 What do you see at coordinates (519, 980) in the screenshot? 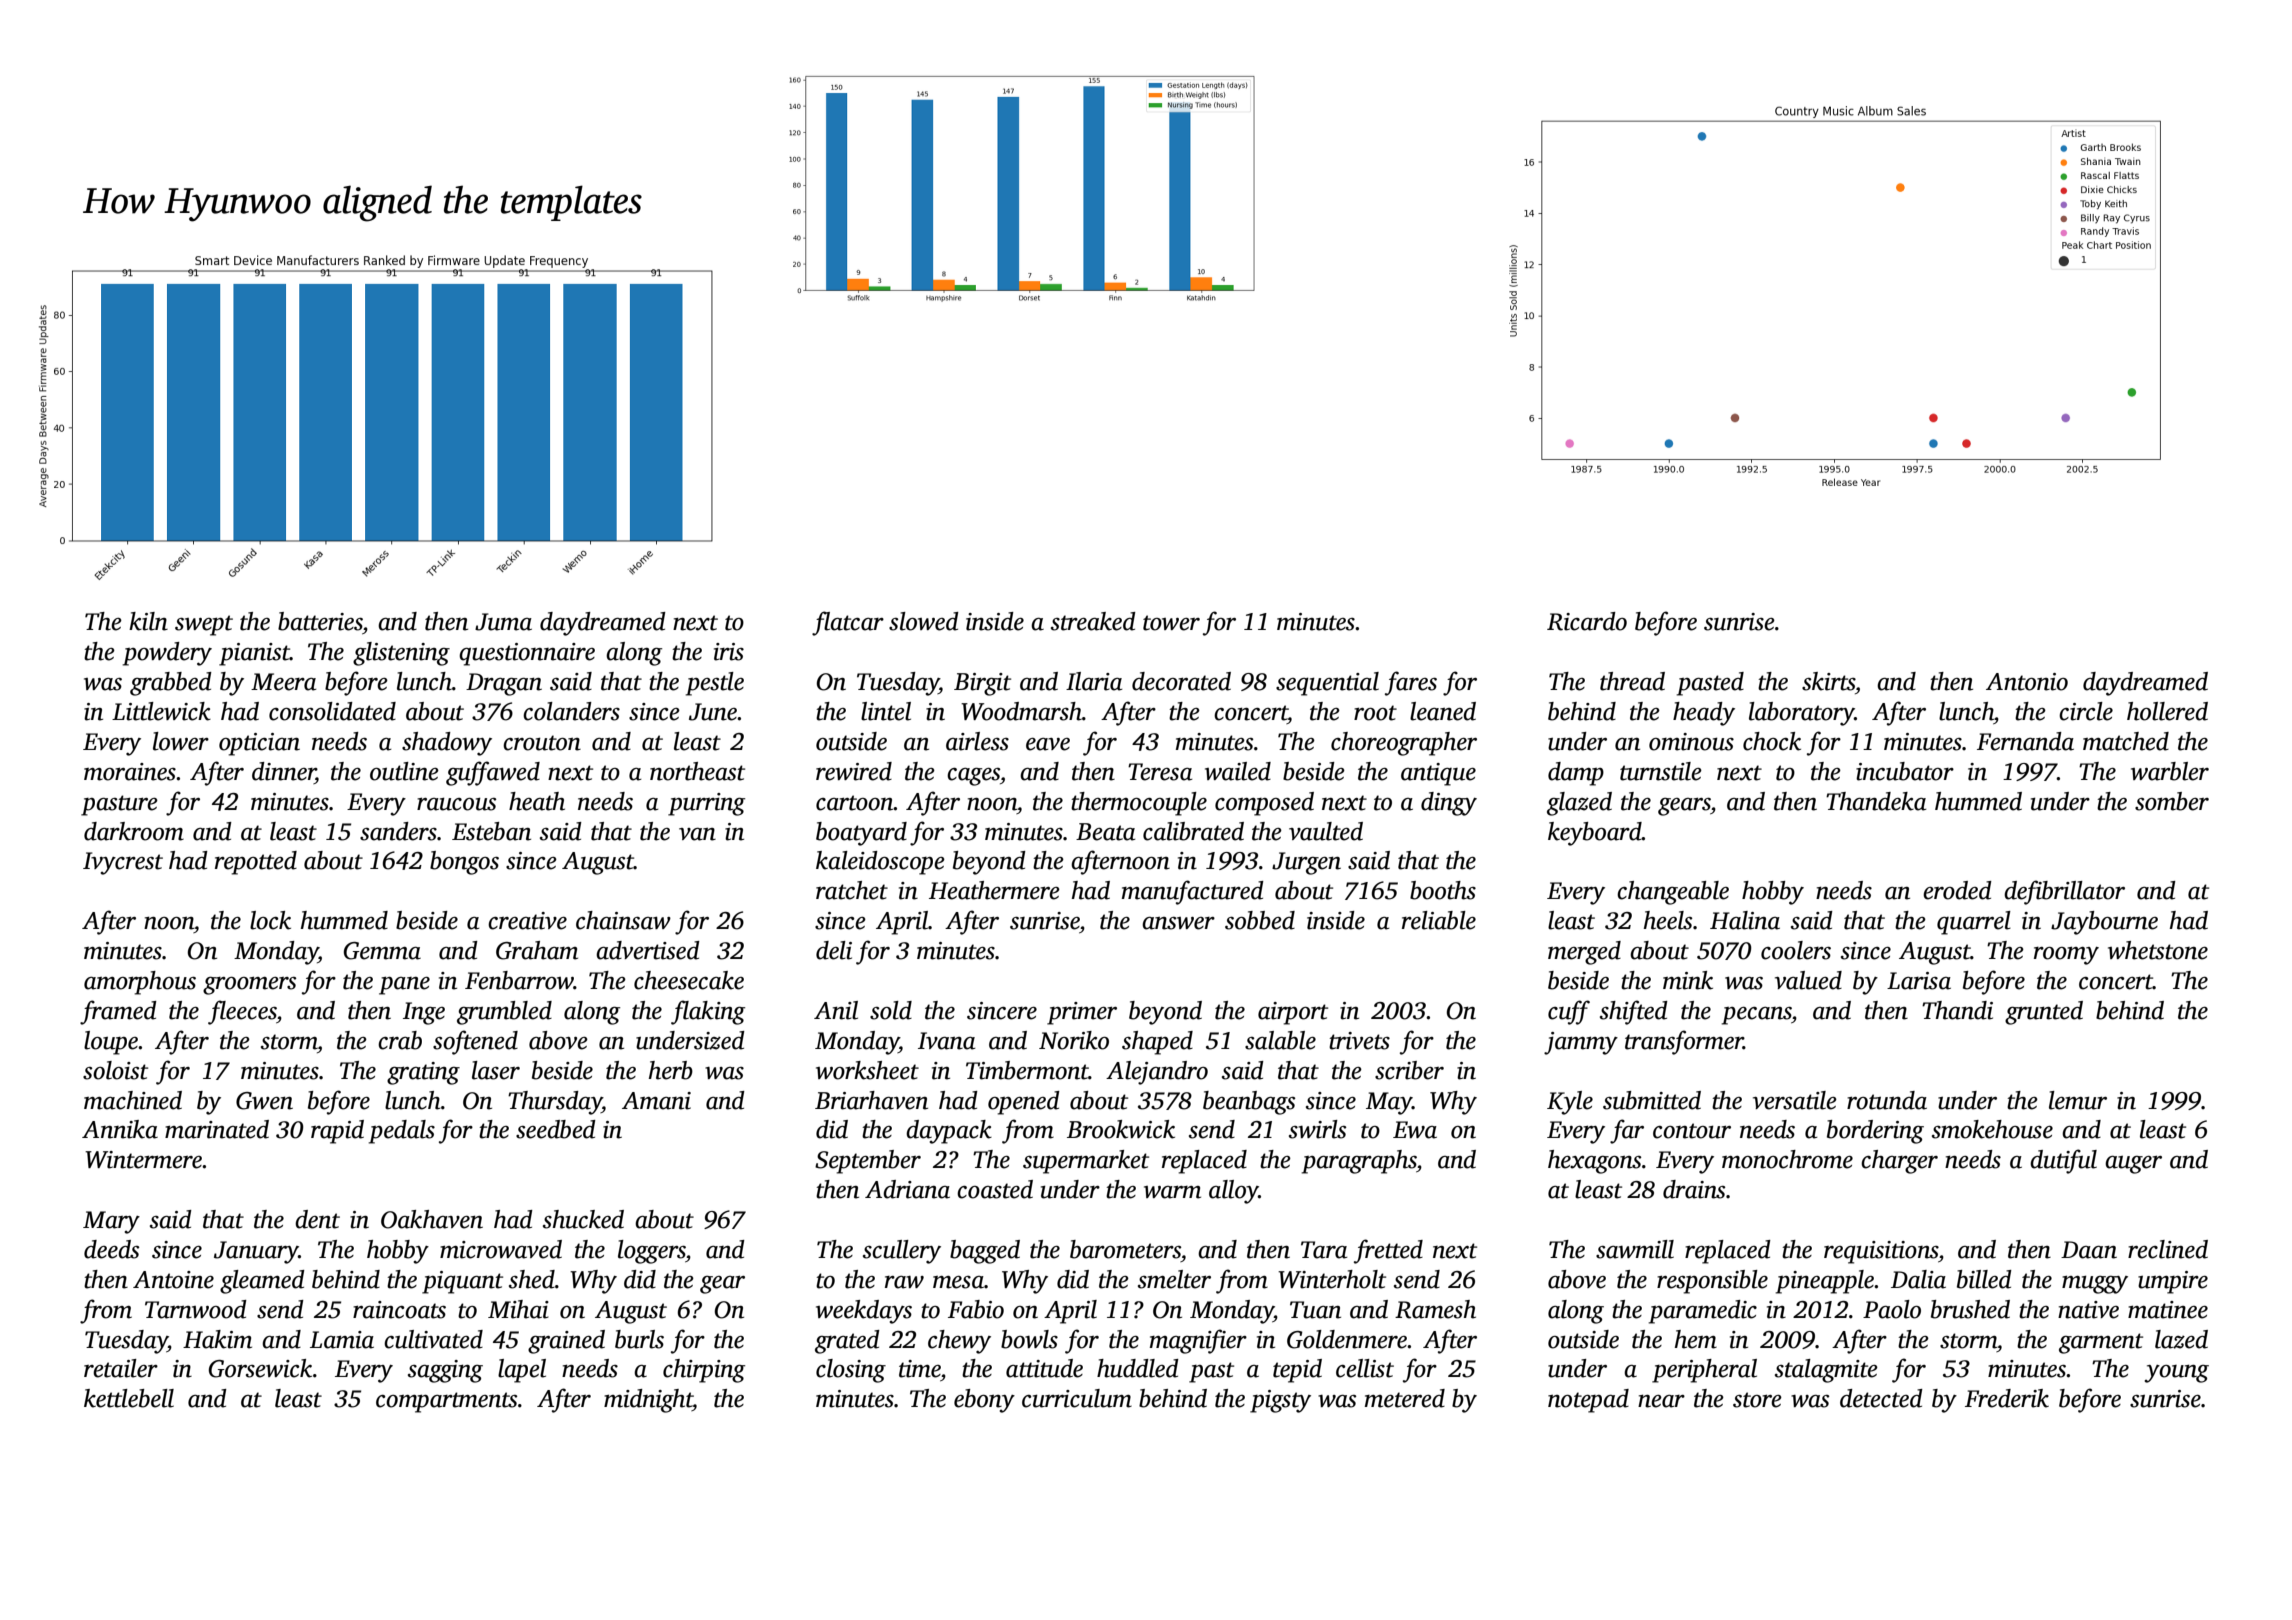
I see `Fenbarrow` at bounding box center [519, 980].
